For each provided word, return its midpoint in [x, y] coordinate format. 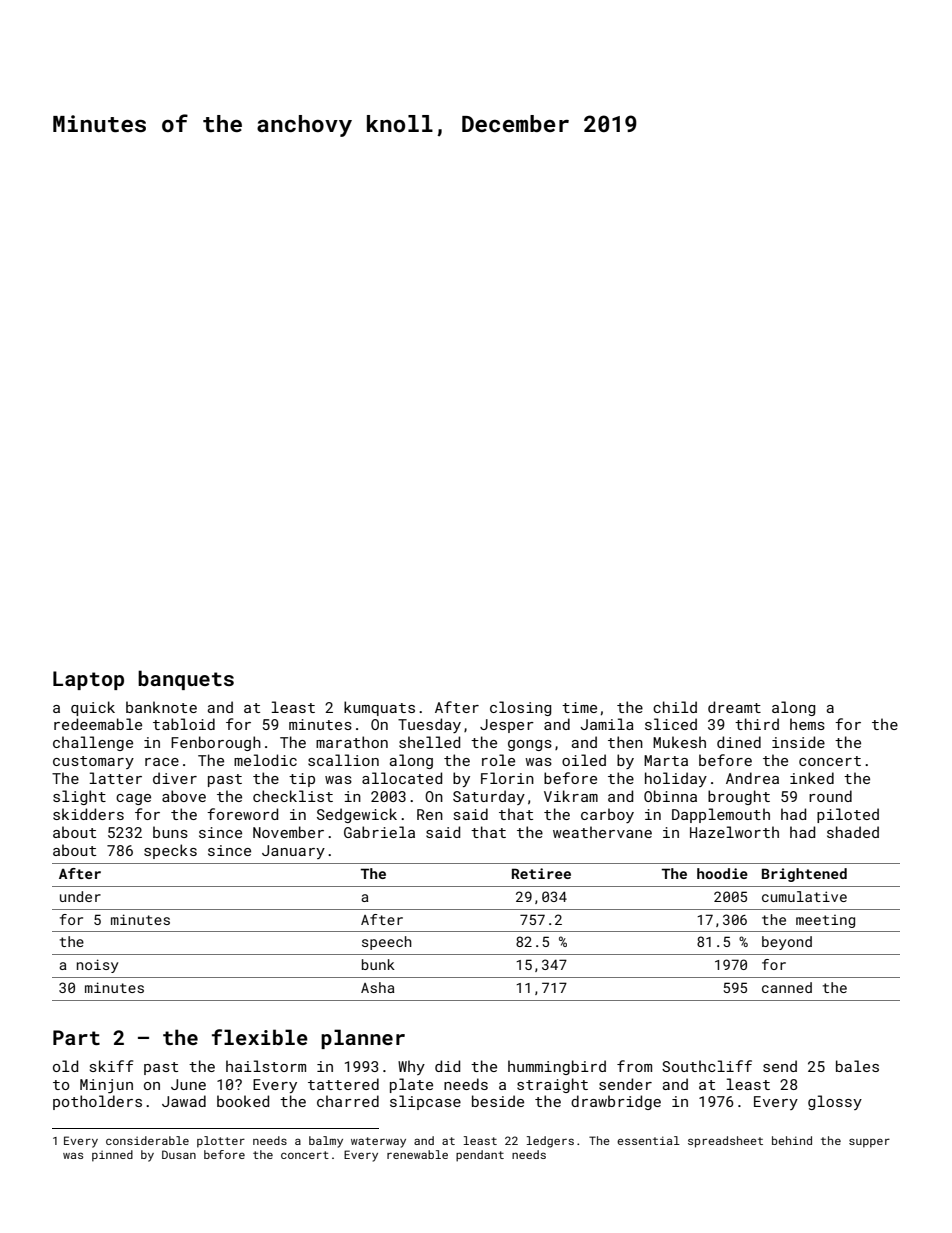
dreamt [734, 707]
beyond [787, 943]
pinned [112, 1156]
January [293, 852]
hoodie [722, 873]
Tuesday [429, 725]
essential [648, 1140]
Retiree [541, 873]
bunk [378, 964]
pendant [480, 1156]
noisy [97, 966]
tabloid [184, 724]
